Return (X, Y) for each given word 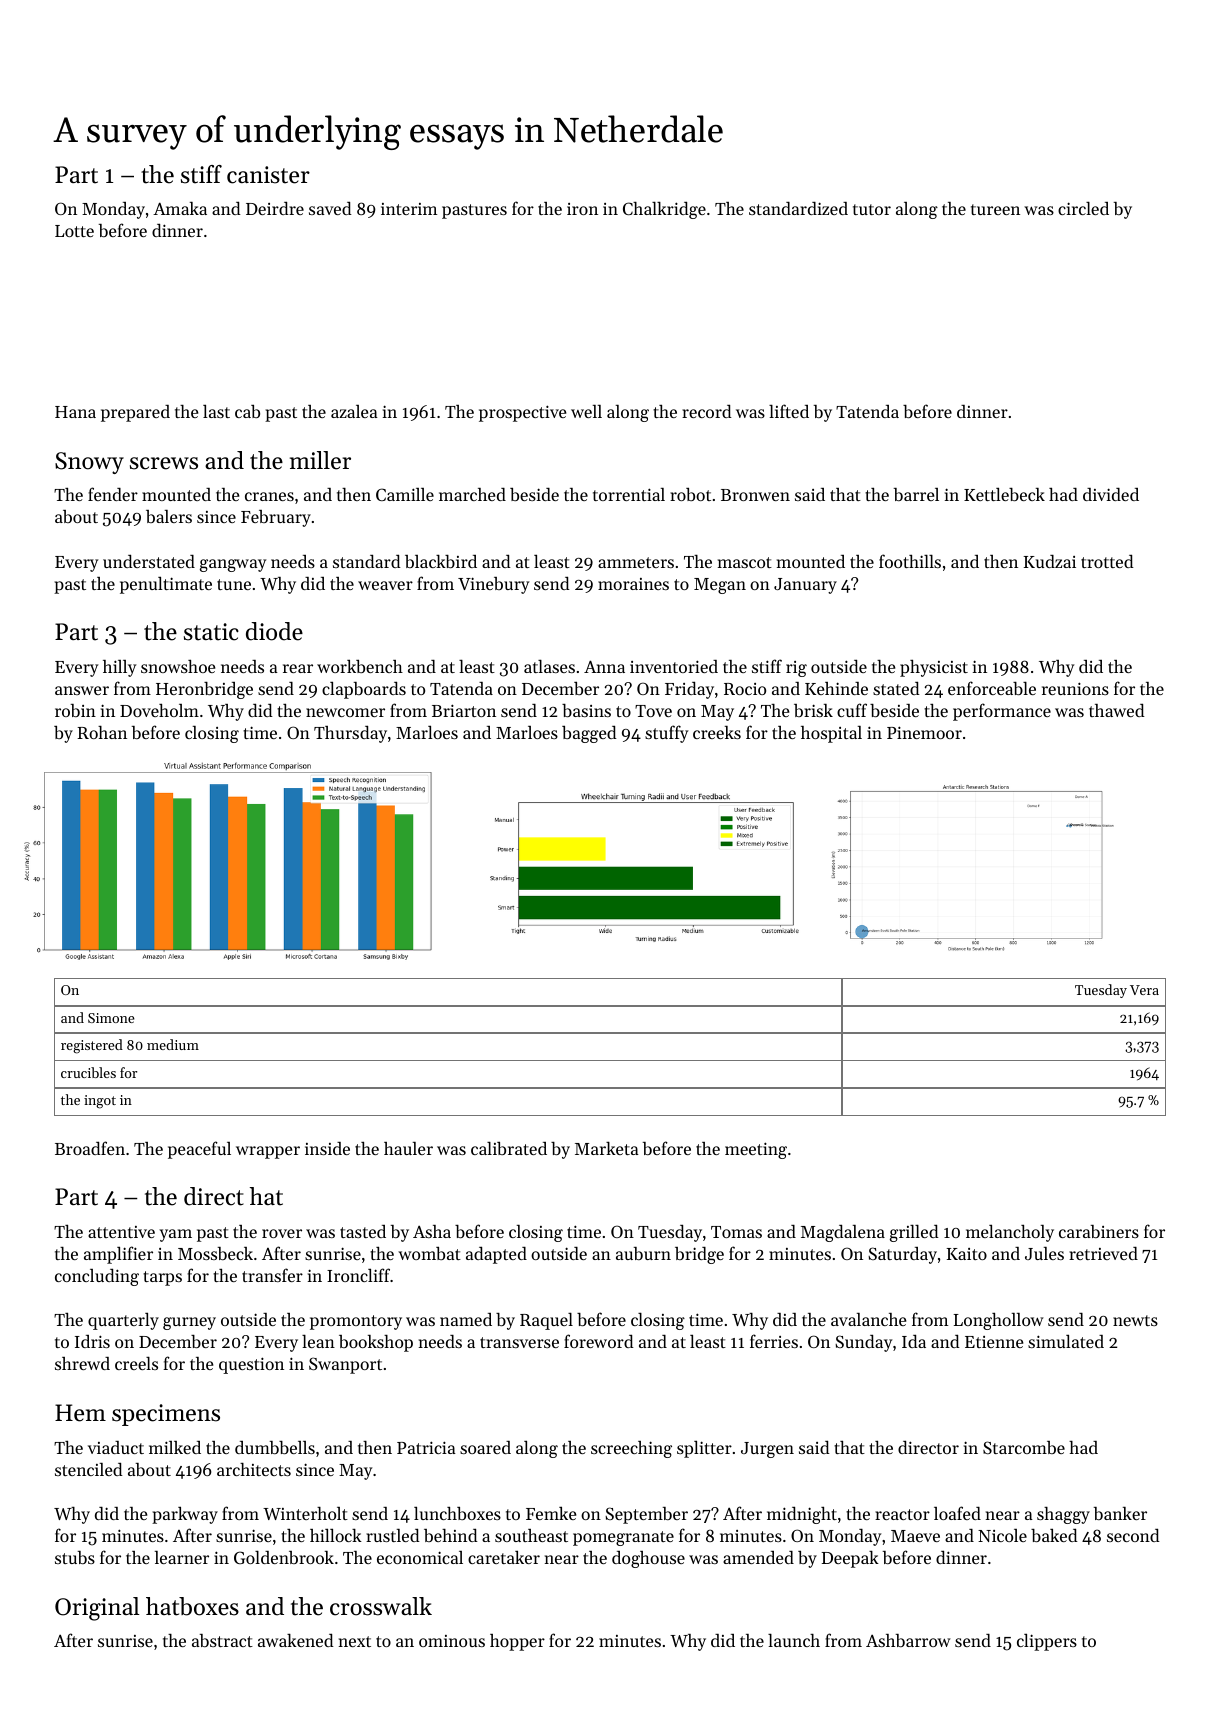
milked (175, 1447)
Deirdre (275, 208)
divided (1111, 494)
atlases (549, 666)
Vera (1144, 990)
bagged (589, 734)
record (707, 411)
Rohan (102, 732)
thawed (1117, 710)
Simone (111, 1018)
